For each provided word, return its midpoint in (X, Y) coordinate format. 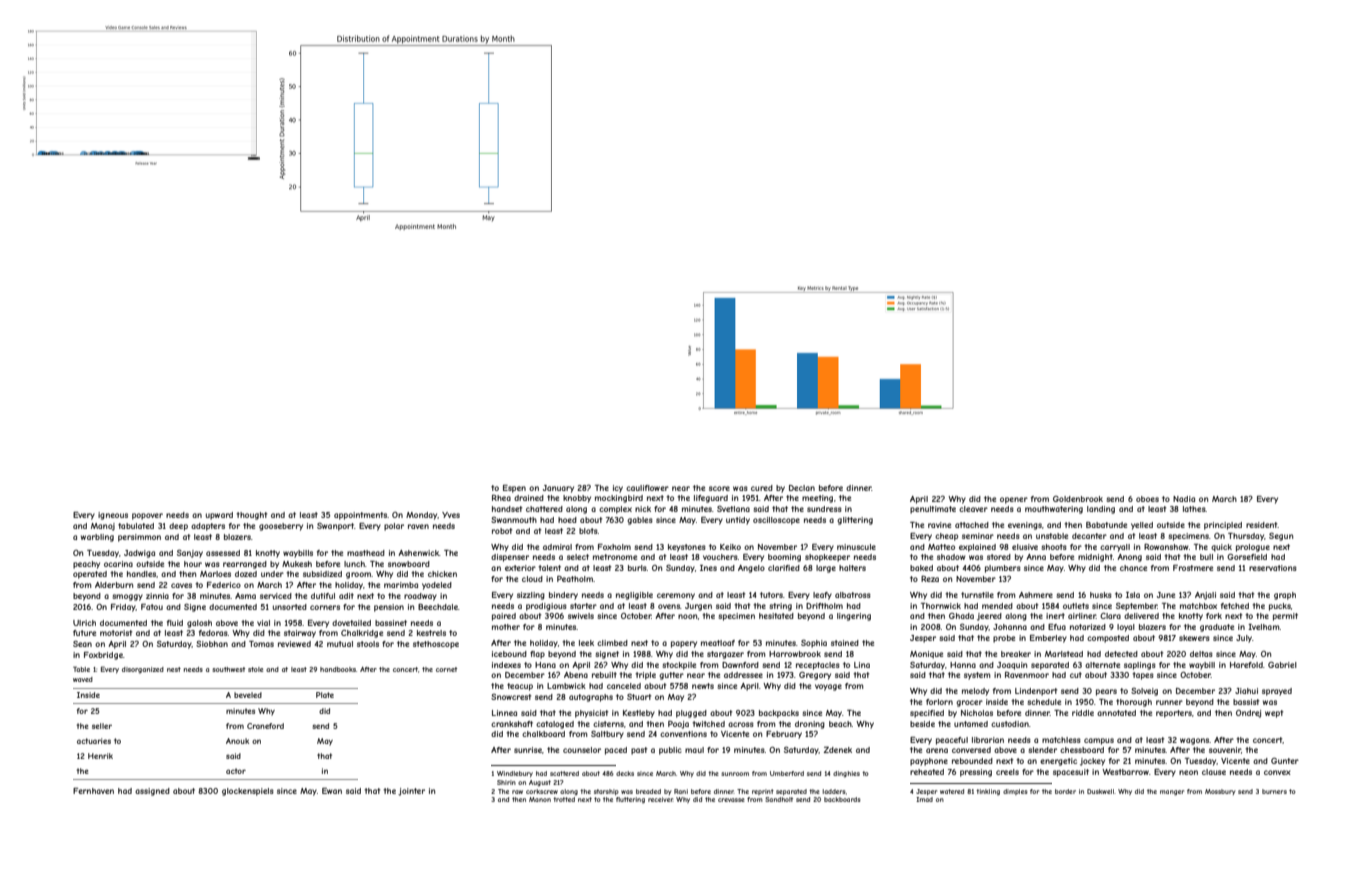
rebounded (972, 761)
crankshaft (512, 724)
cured (762, 488)
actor (236, 771)
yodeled (437, 586)
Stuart (639, 697)
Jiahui (1246, 691)
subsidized (322, 574)
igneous (113, 516)
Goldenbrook (1078, 499)
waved (83, 679)
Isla (1133, 595)
